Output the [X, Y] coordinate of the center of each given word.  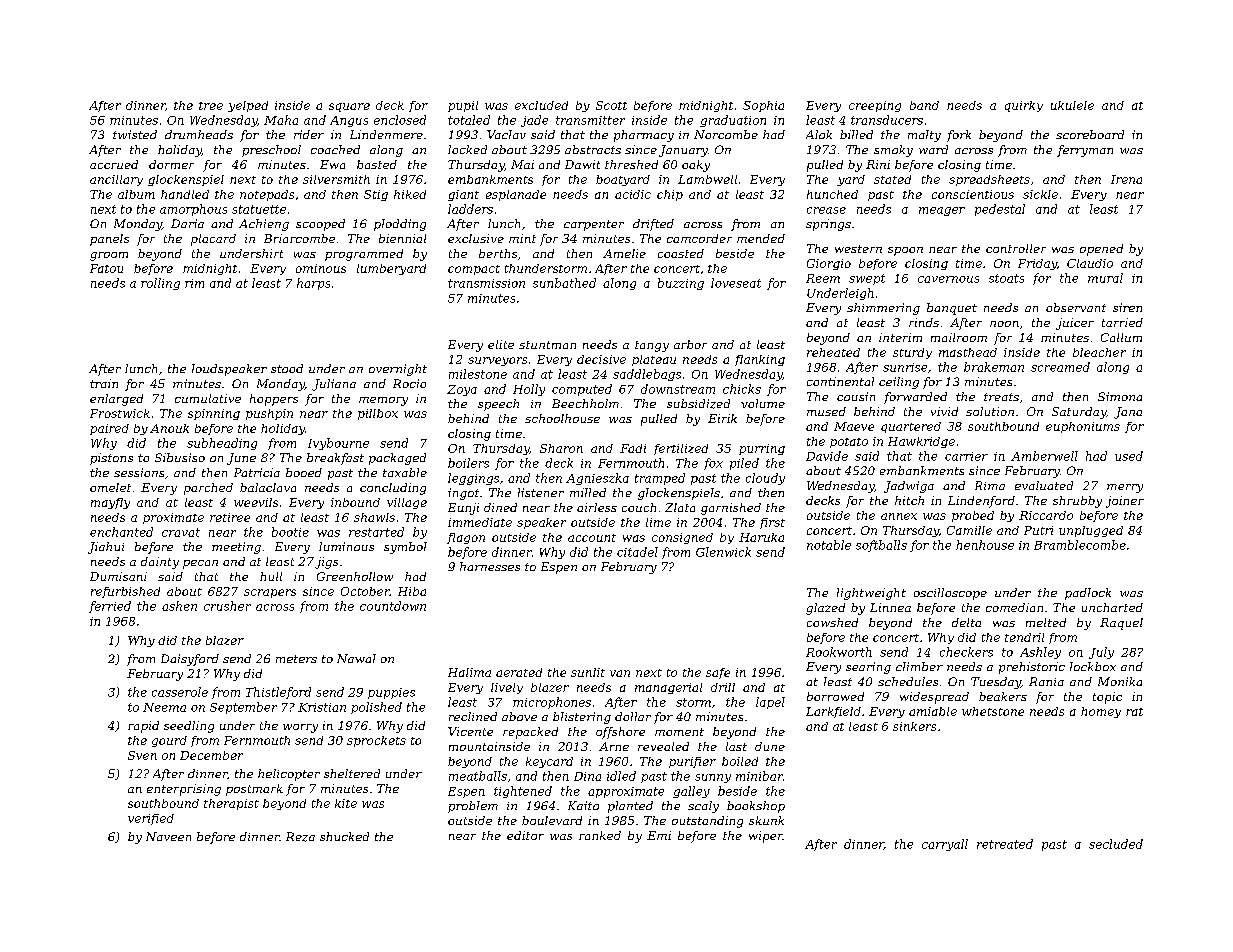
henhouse [985, 545]
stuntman [547, 345]
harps [313, 284]
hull [271, 576]
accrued [114, 164]
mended [761, 238]
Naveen [168, 836]
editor [525, 835]
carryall [945, 845]
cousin [856, 396]
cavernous [948, 279]
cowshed [832, 622]
